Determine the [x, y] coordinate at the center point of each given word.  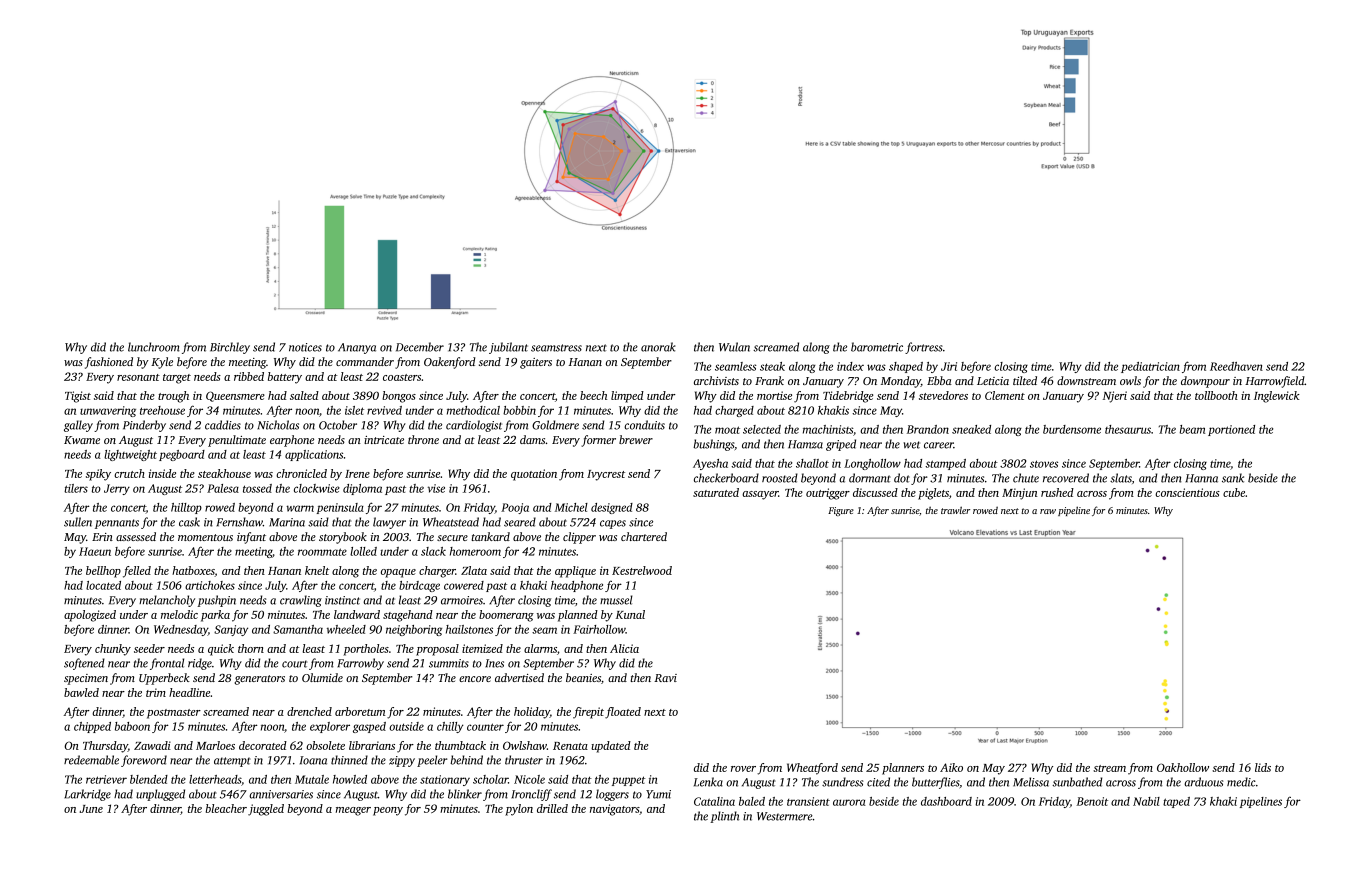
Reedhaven [1236, 366]
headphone [577, 586]
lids [1263, 767]
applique [575, 572]
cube [1234, 492]
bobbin [519, 410]
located [103, 585]
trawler [955, 510]
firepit [588, 713]
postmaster [174, 714]
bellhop [103, 572]
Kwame [82, 440]
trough [173, 397]
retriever [106, 779]
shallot [812, 463]
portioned [1231, 430]
